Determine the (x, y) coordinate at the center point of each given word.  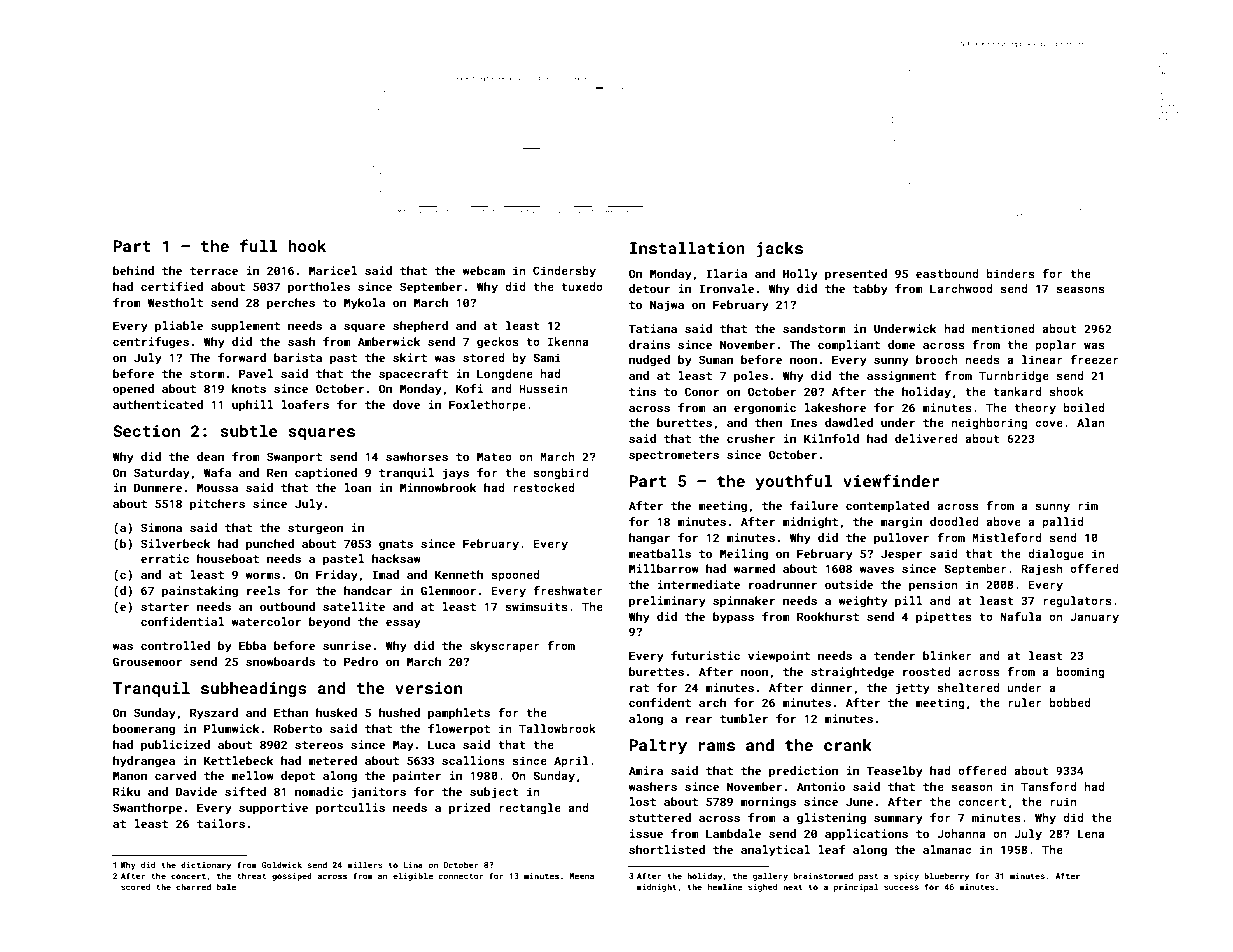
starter (165, 607)
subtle (249, 431)
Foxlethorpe (487, 406)
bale (226, 886)
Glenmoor (448, 590)
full (259, 245)
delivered (926, 438)
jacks (779, 250)
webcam (484, 270)
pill (908, 602)
